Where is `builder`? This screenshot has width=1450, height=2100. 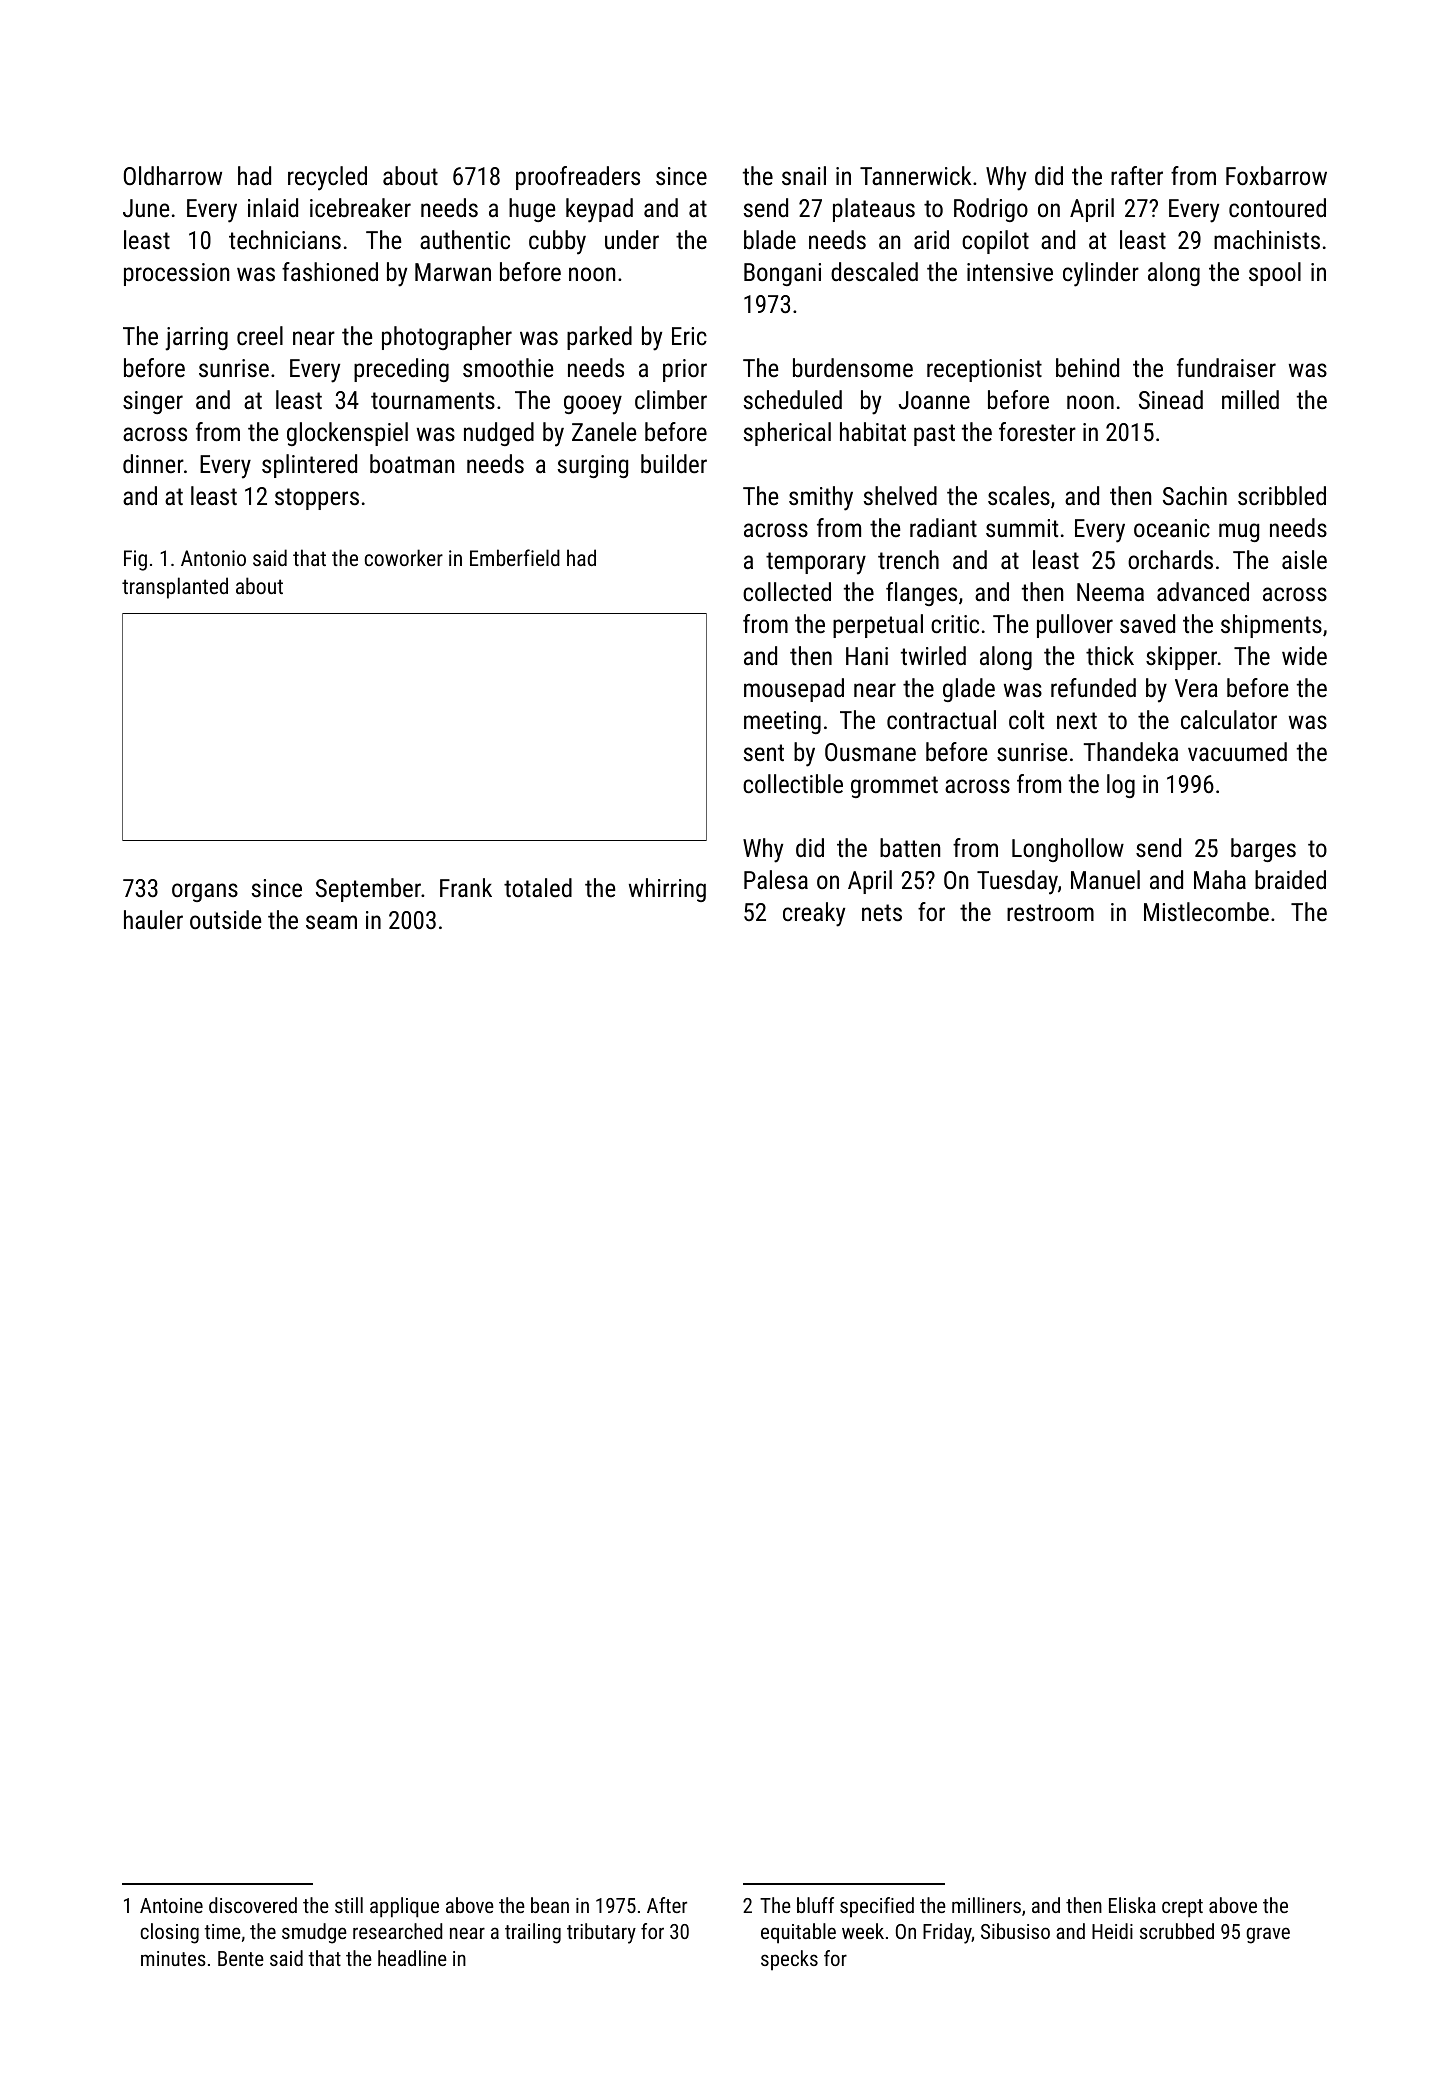 builder is located at coordinates (674, 463).
